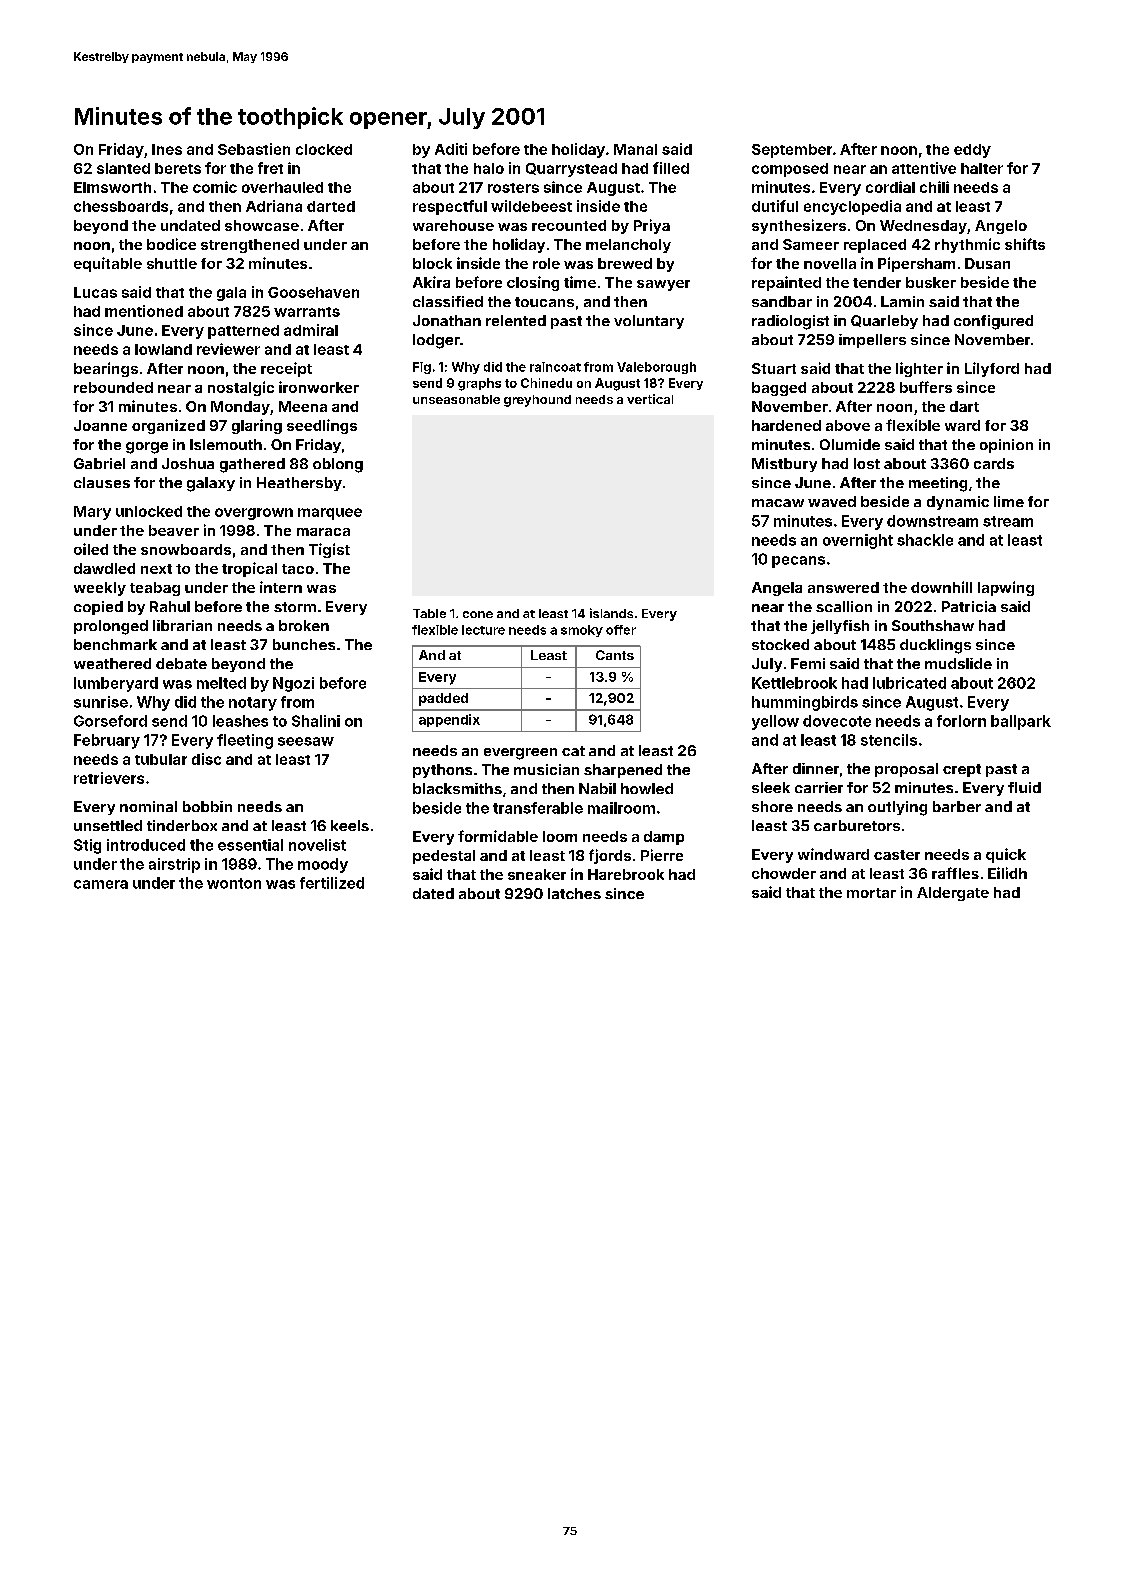  Describe the element at coordinates (909, 683) in the screenshot. I see `lubricated` at that location.
